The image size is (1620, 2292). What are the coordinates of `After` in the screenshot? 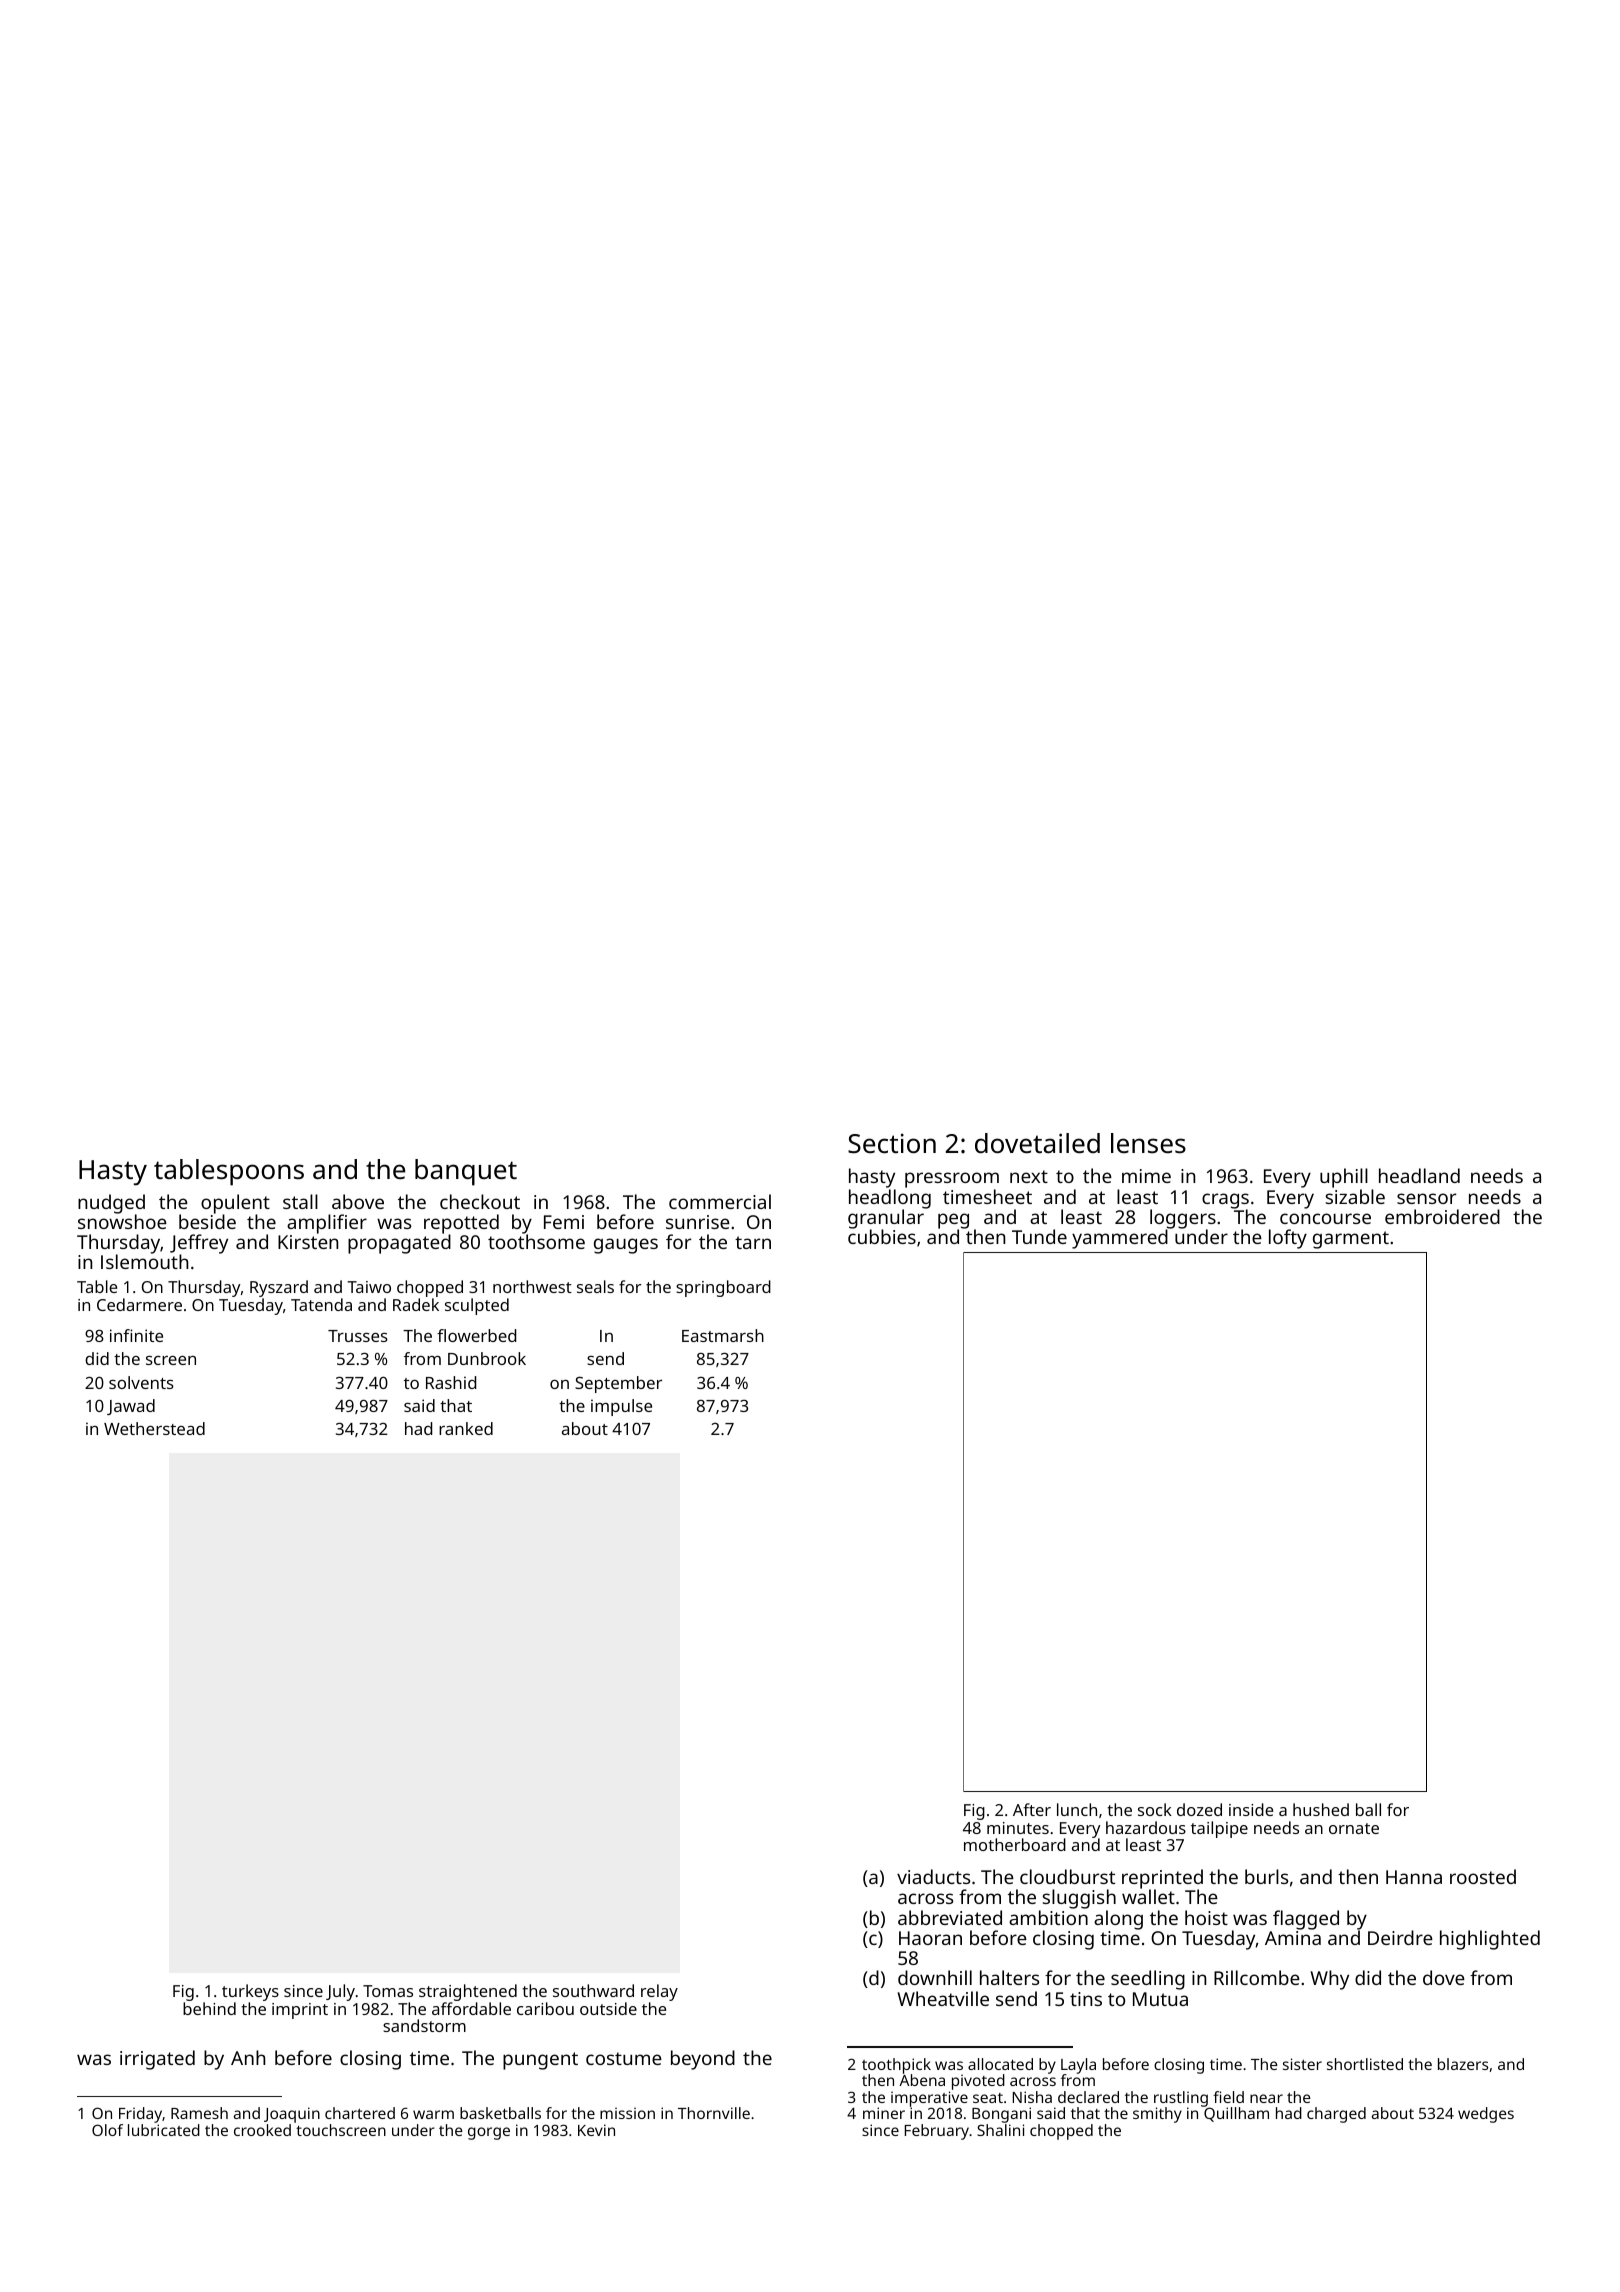 It's located at (1032, 1809).
